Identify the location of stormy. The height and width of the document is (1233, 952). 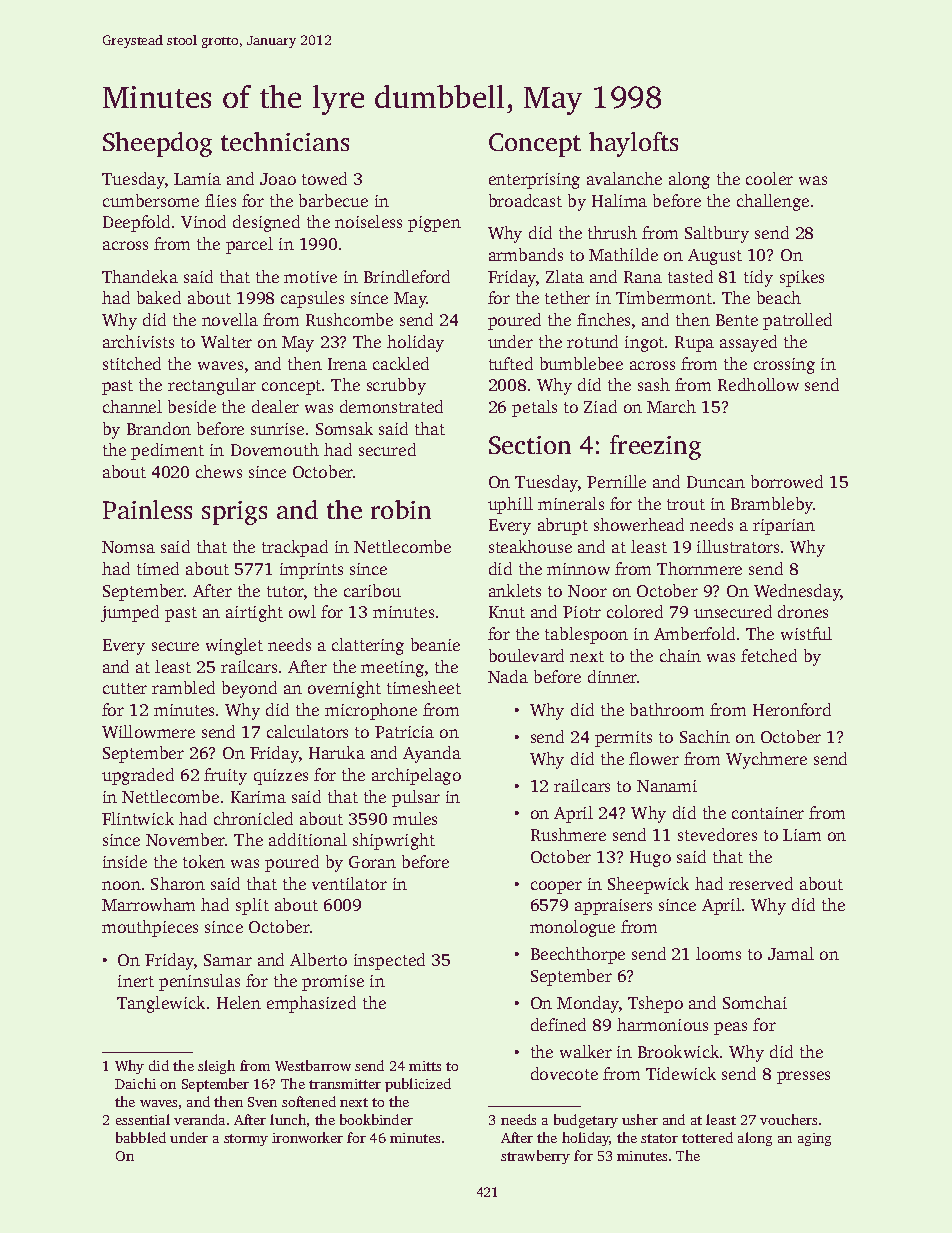
(246, 1140).
